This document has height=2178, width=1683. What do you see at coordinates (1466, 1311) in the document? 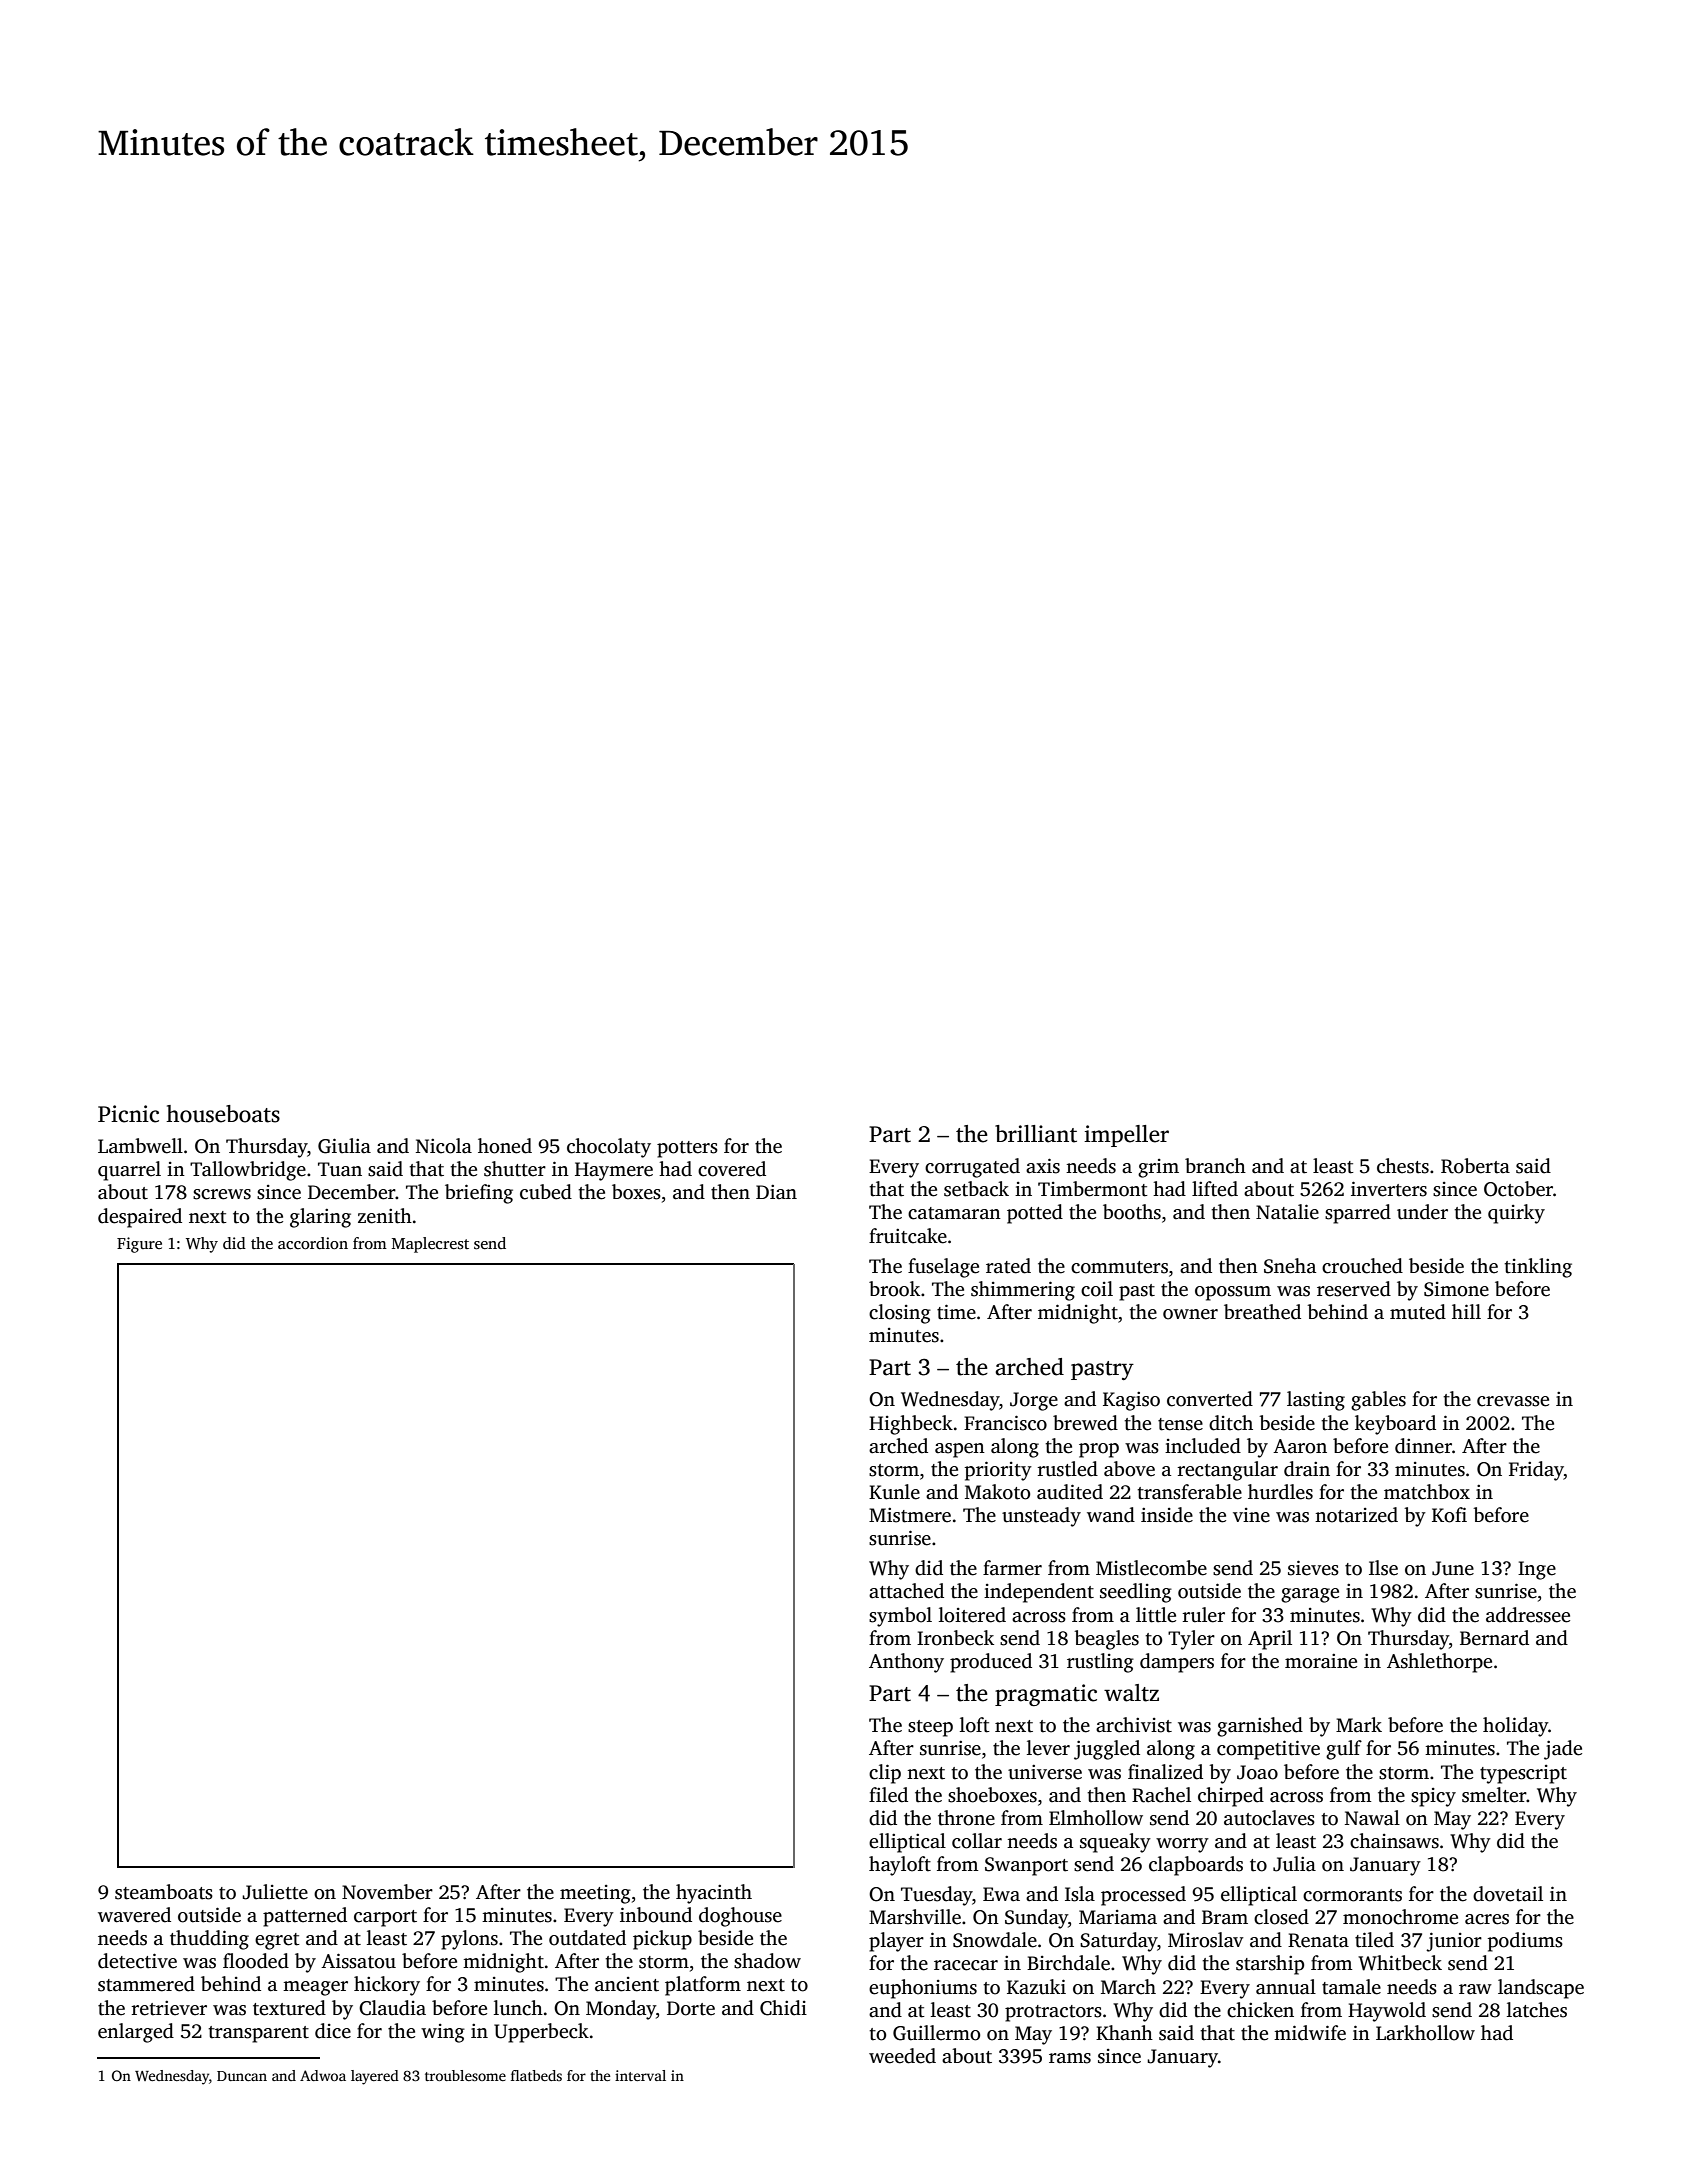
I see `hill` at bounding box center [1466, 1311].
